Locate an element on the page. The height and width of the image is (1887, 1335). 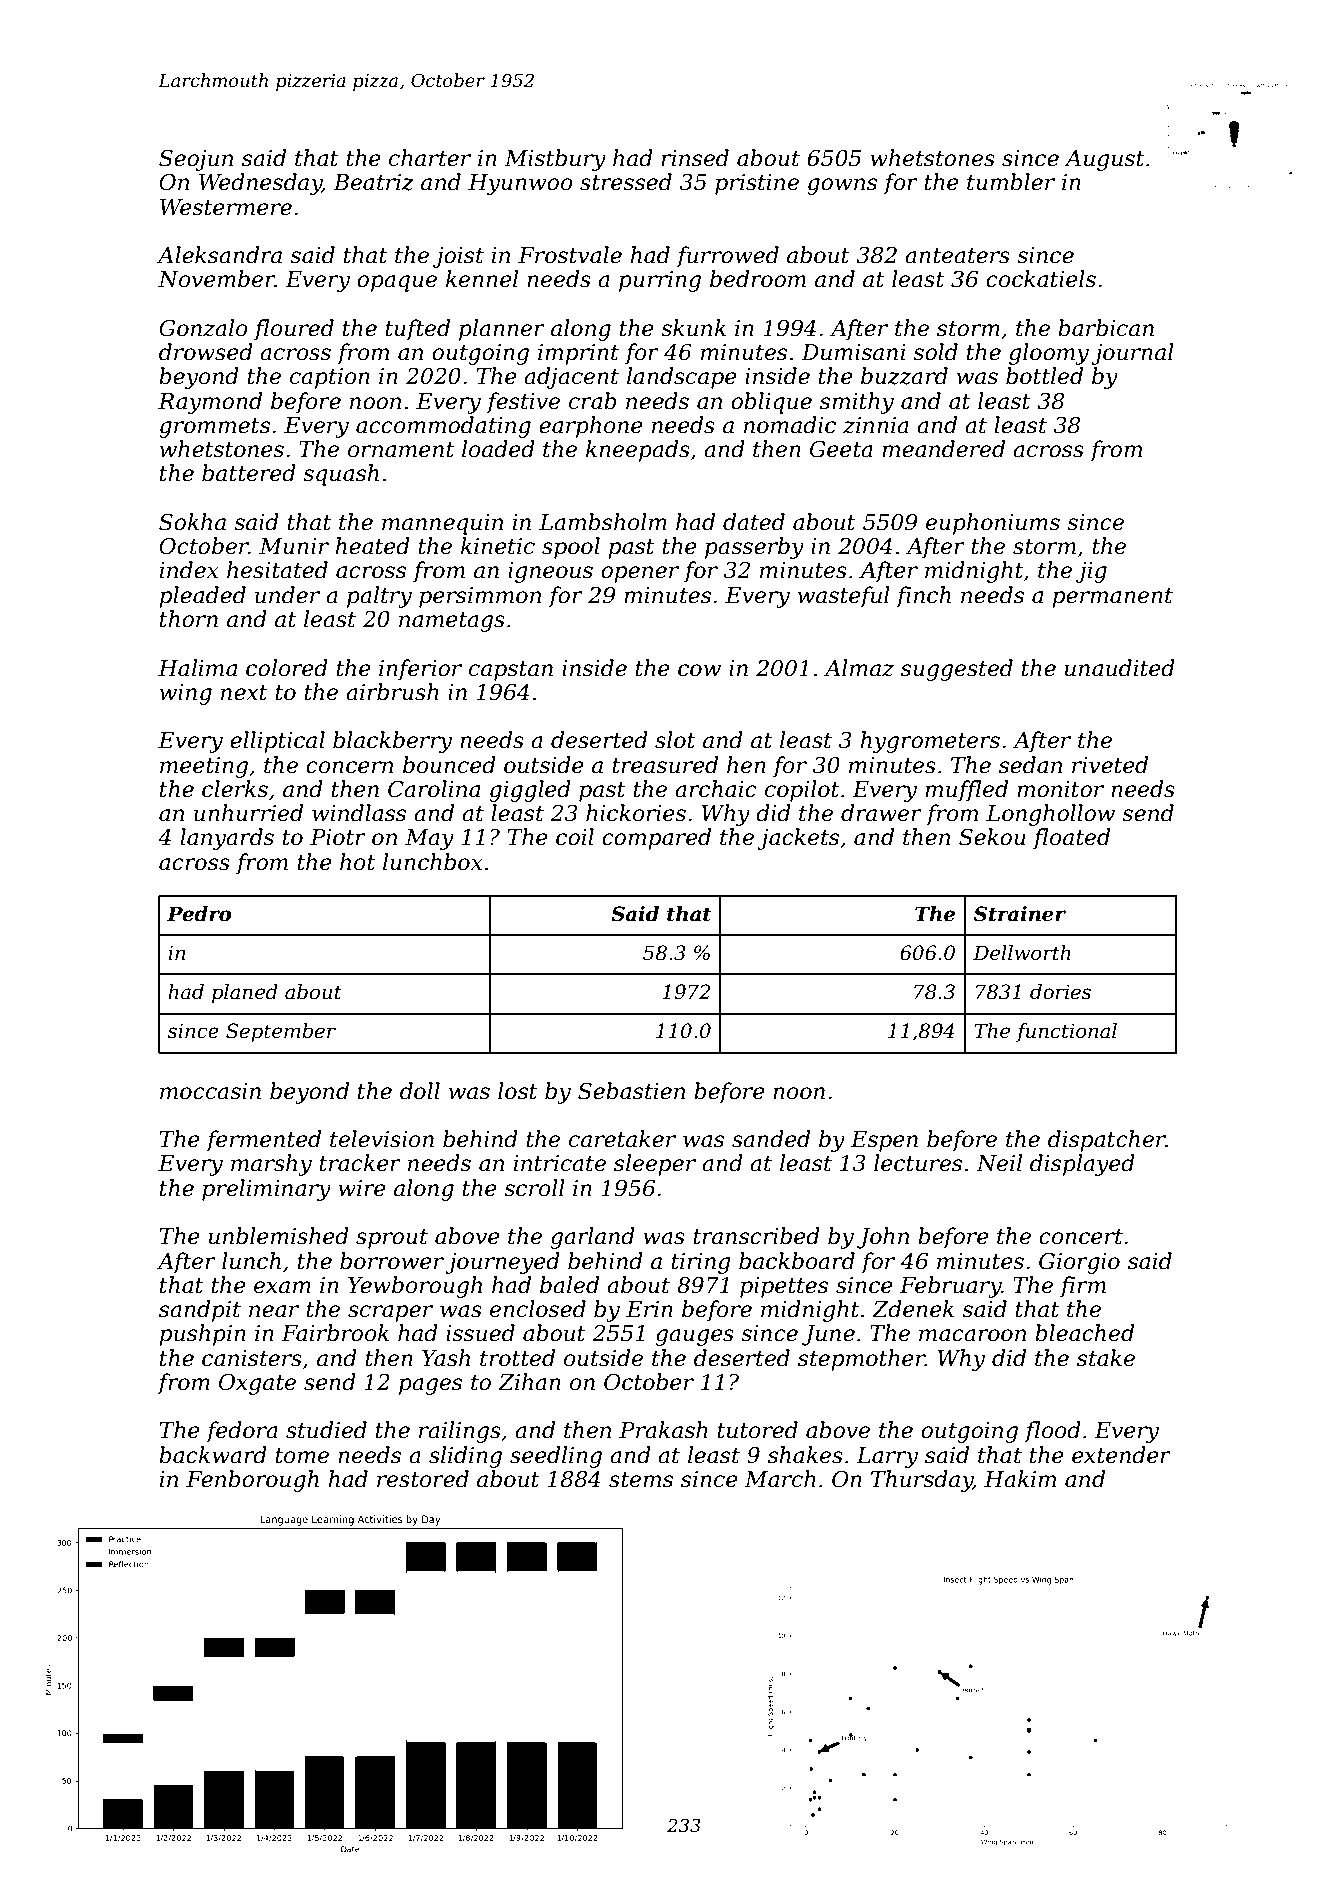
pristine is located at coordinates (757, 184).
